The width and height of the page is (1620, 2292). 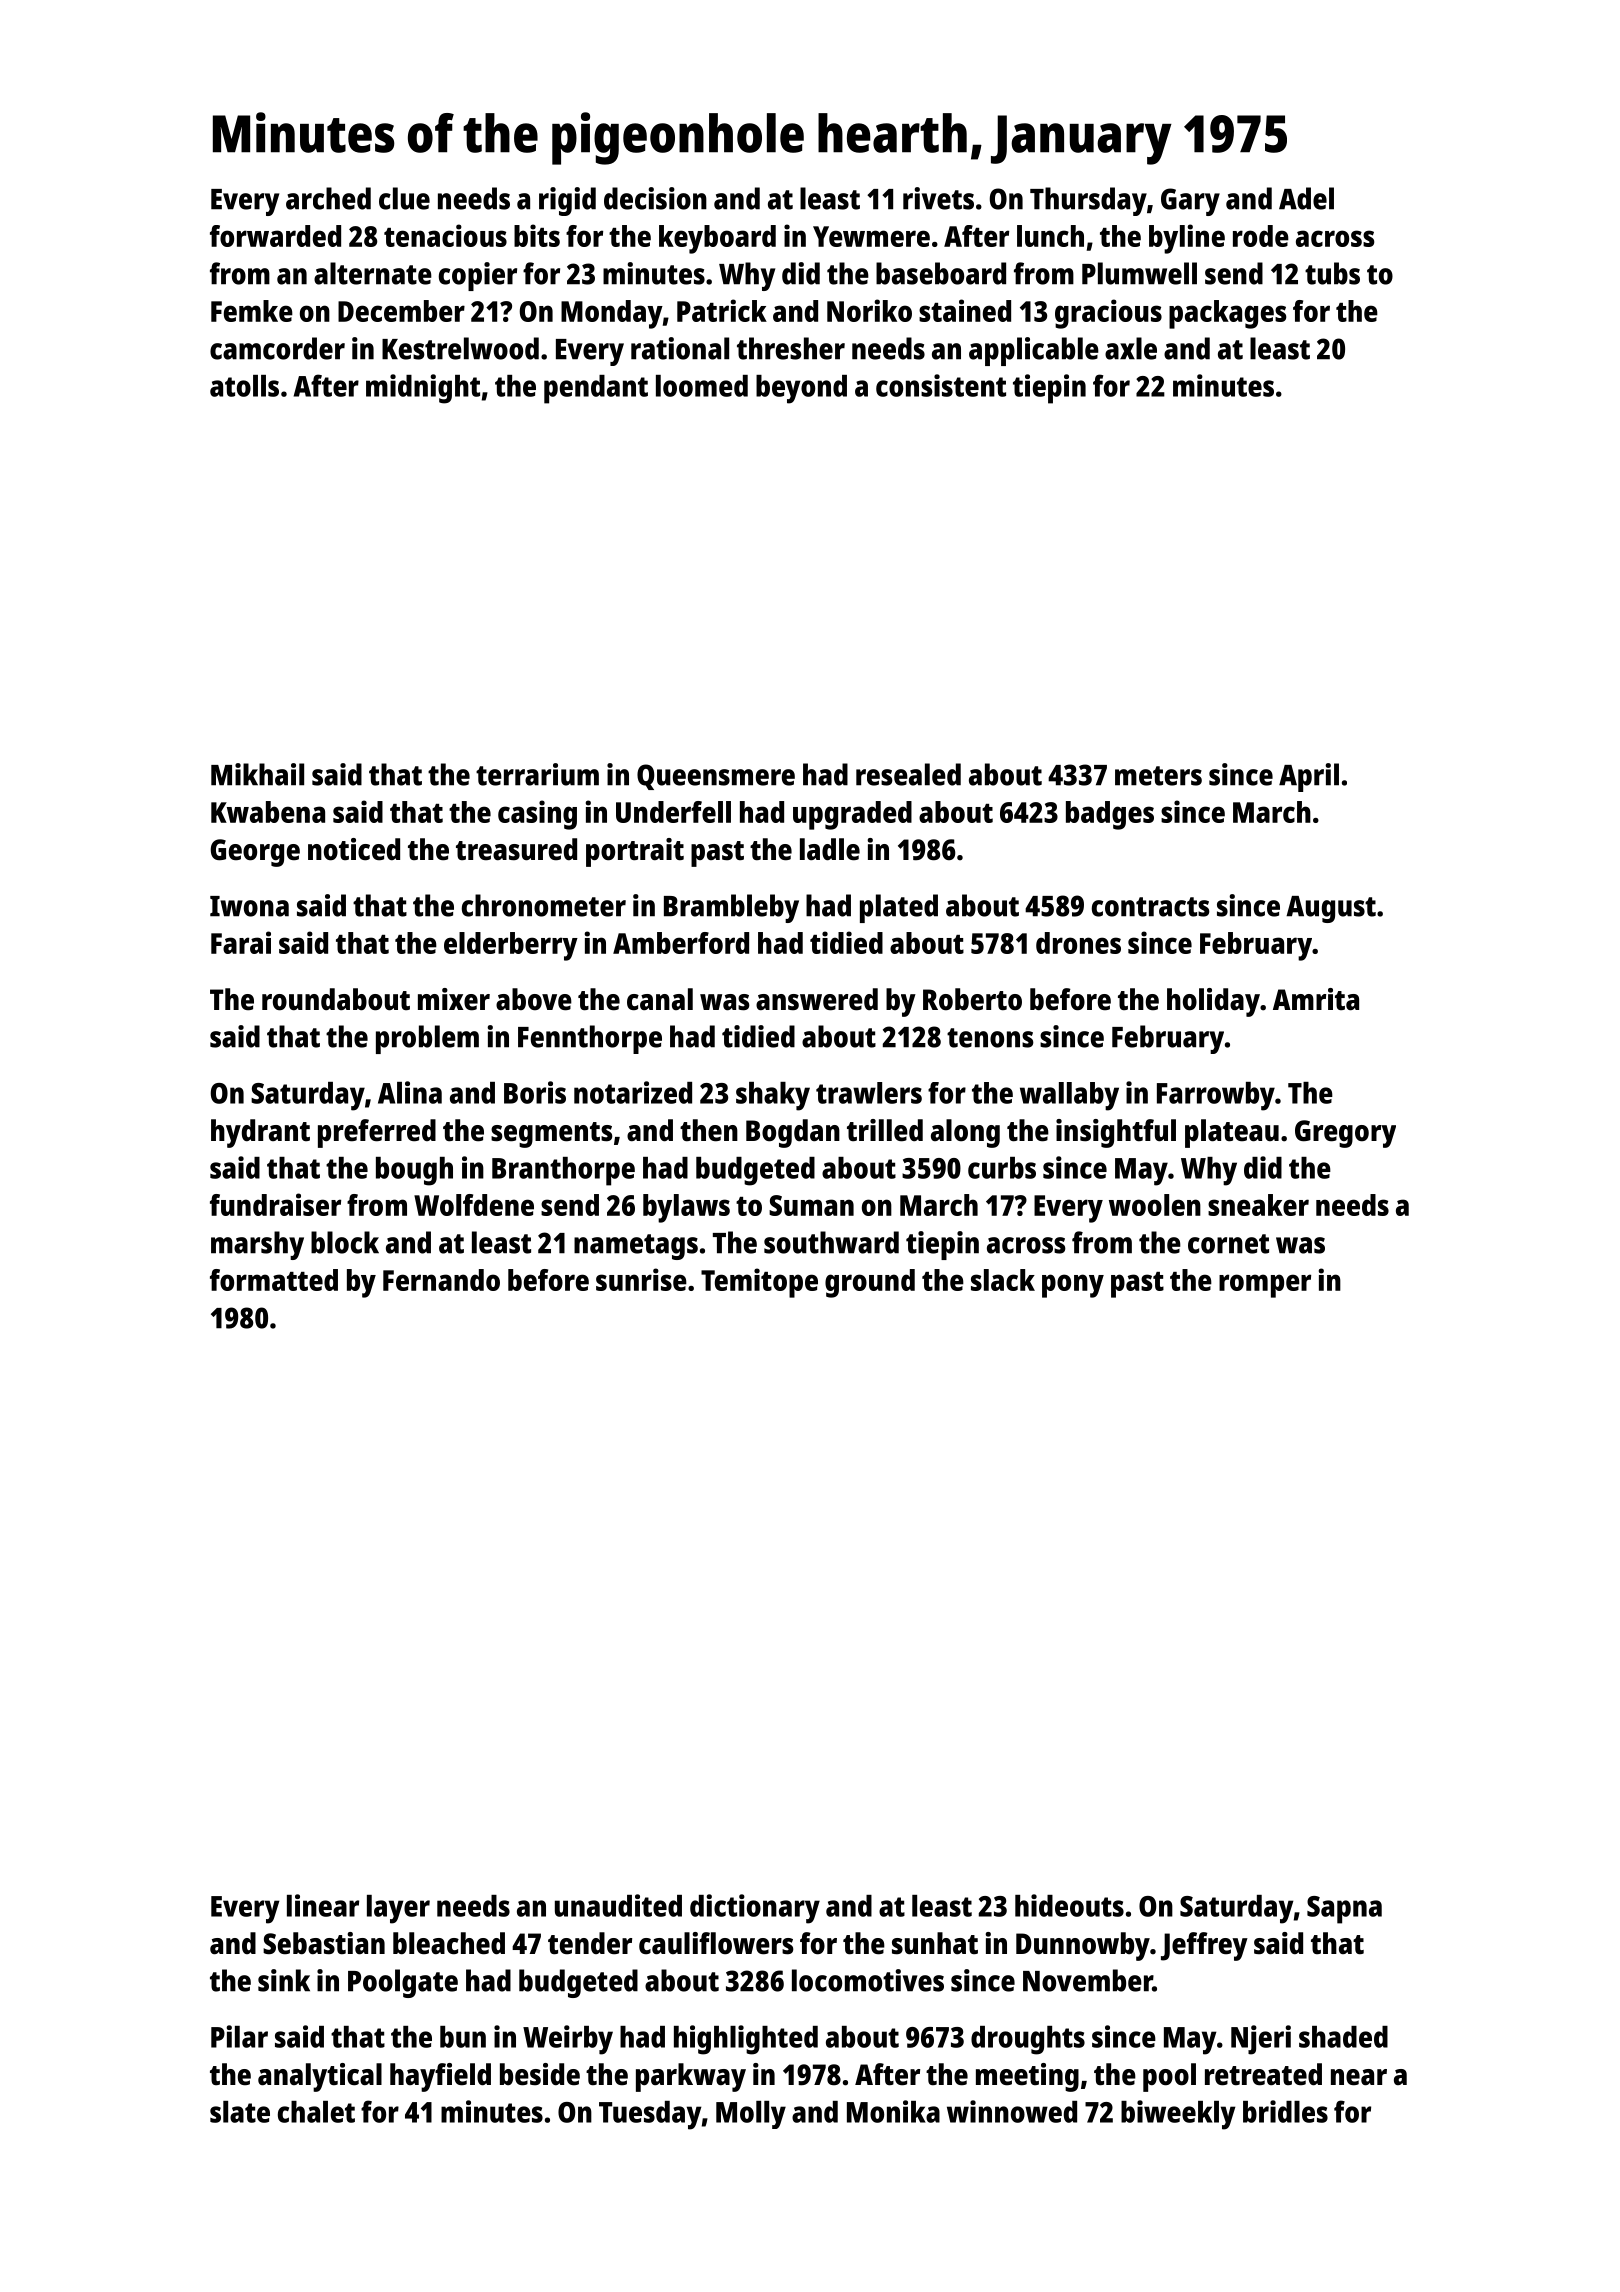 What do you see at coordinates (755, 1909) in the page?
I see `dictionary` at bounding box center [755, 1909].
